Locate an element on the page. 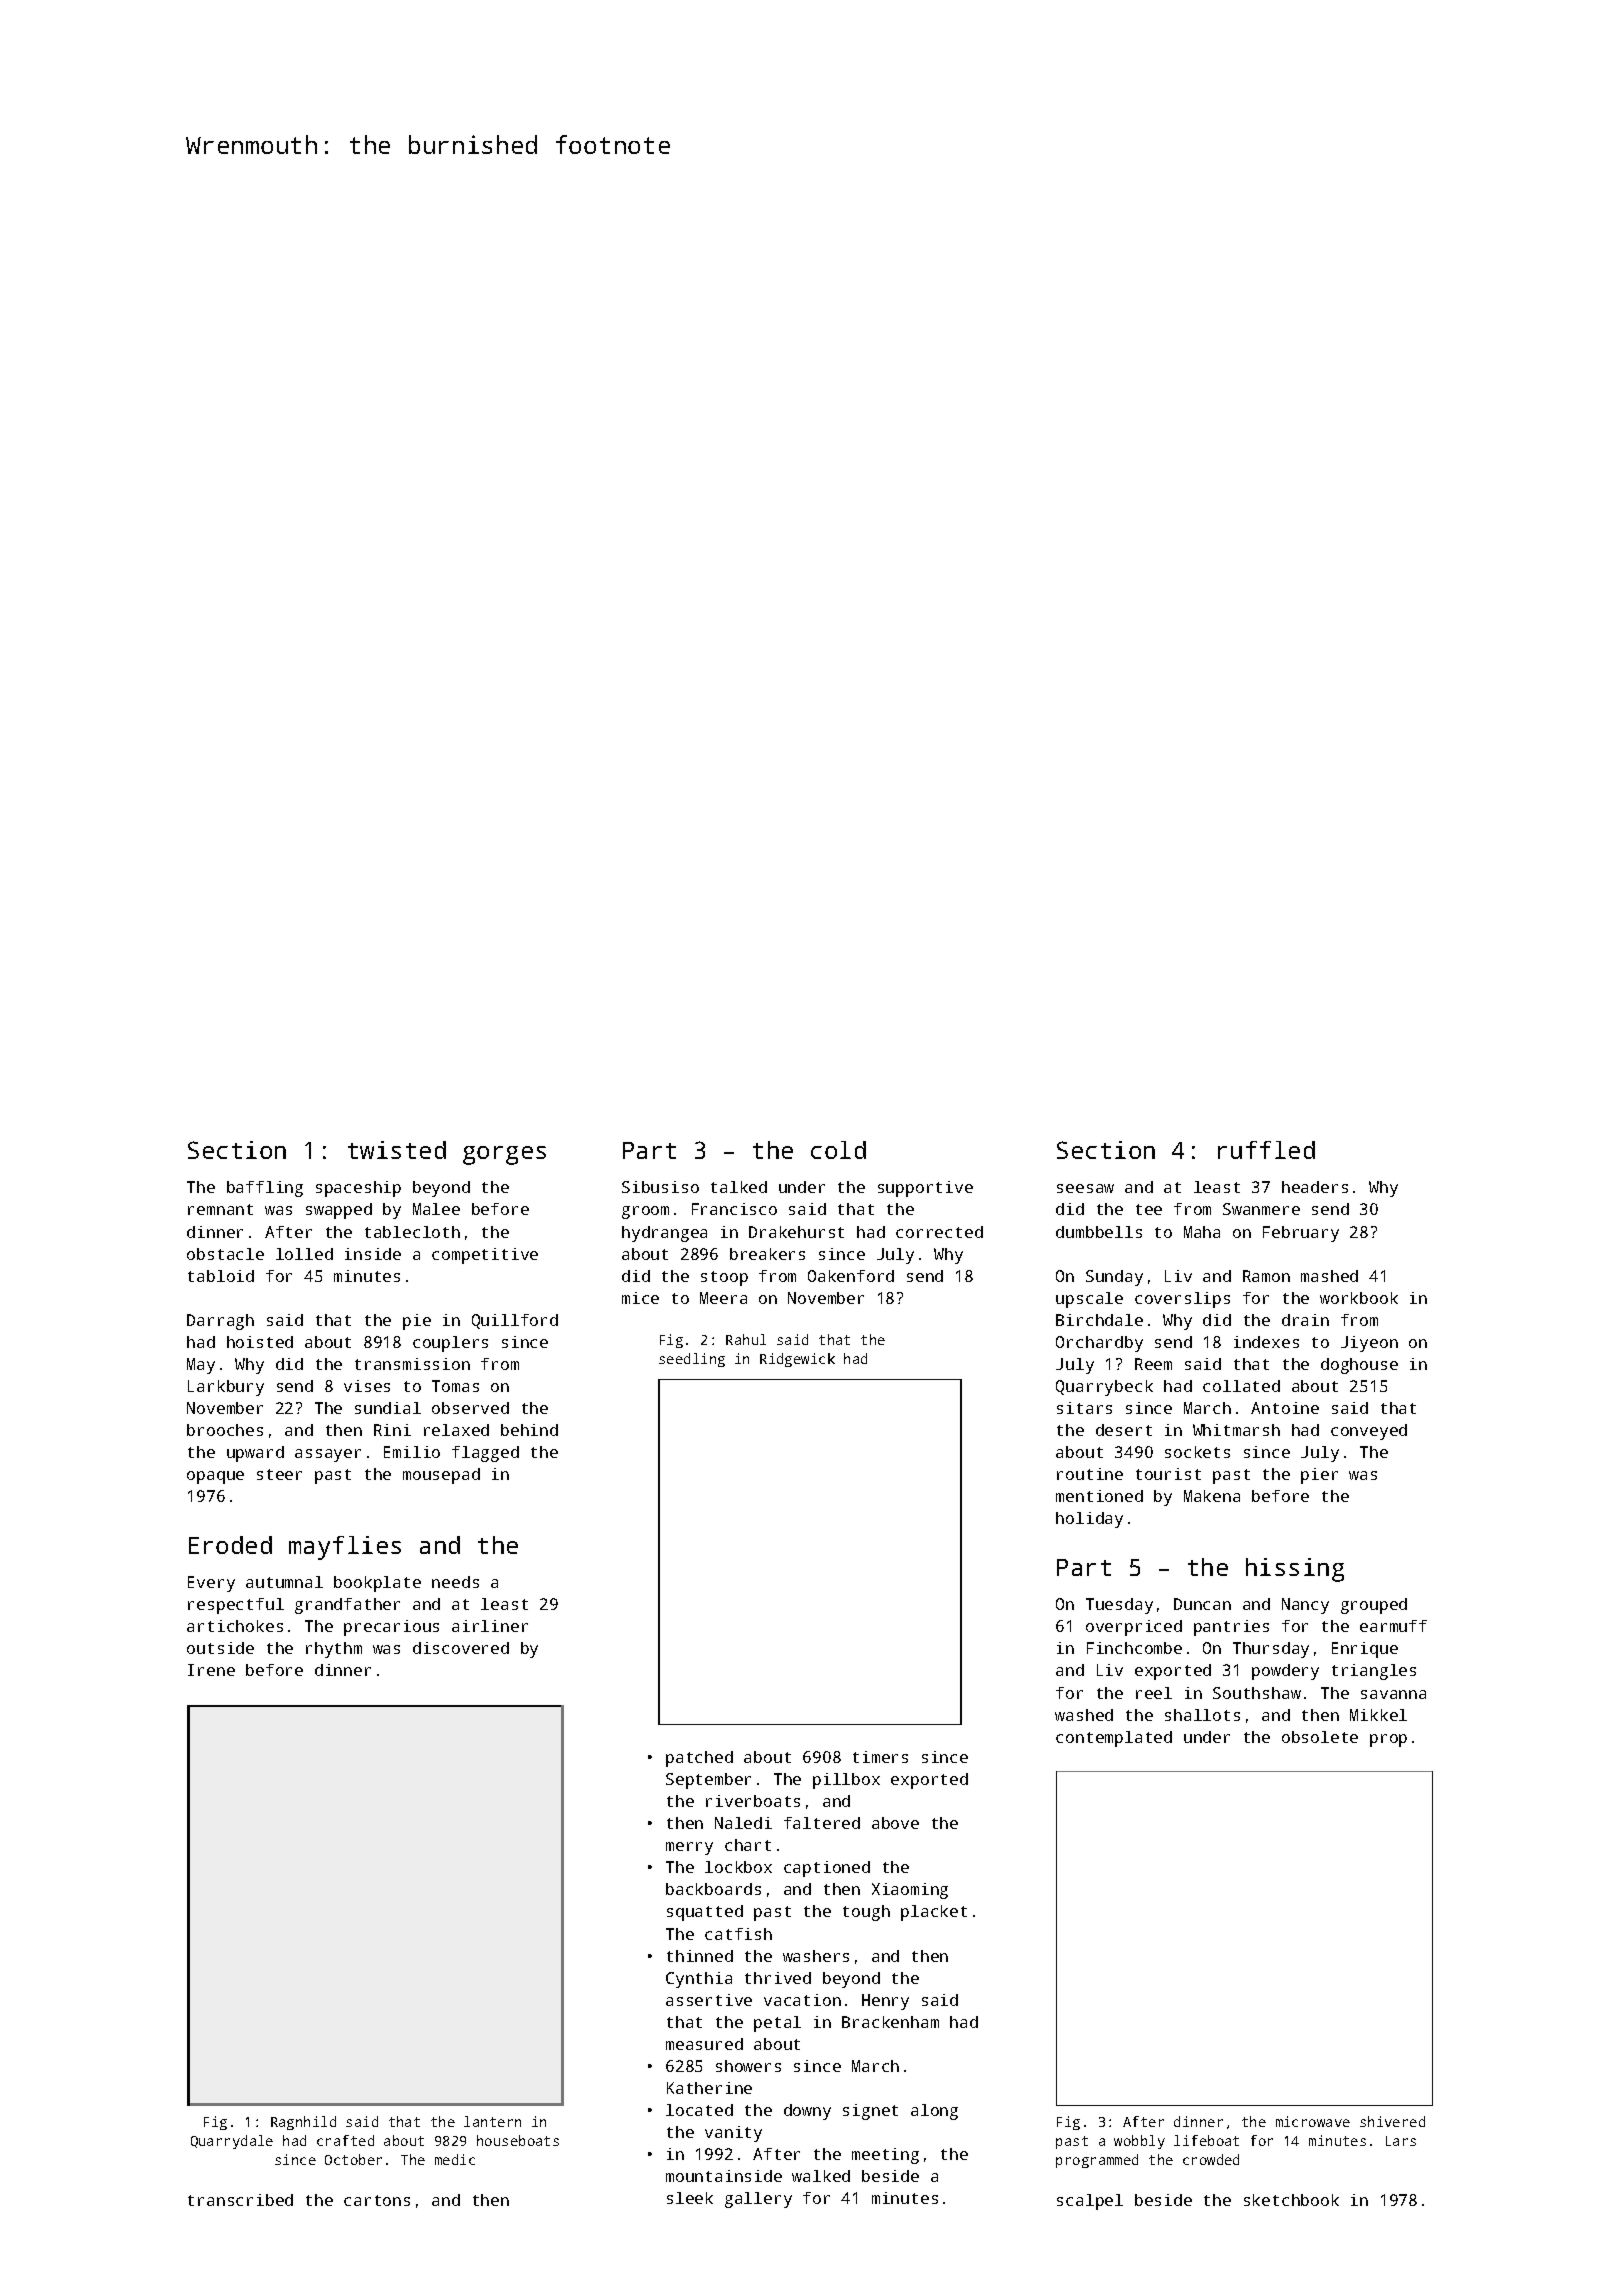 Image resolution: width=1620 pixels, height=2292 pixels. ruffled is located at coordinates (1266, 1150).
